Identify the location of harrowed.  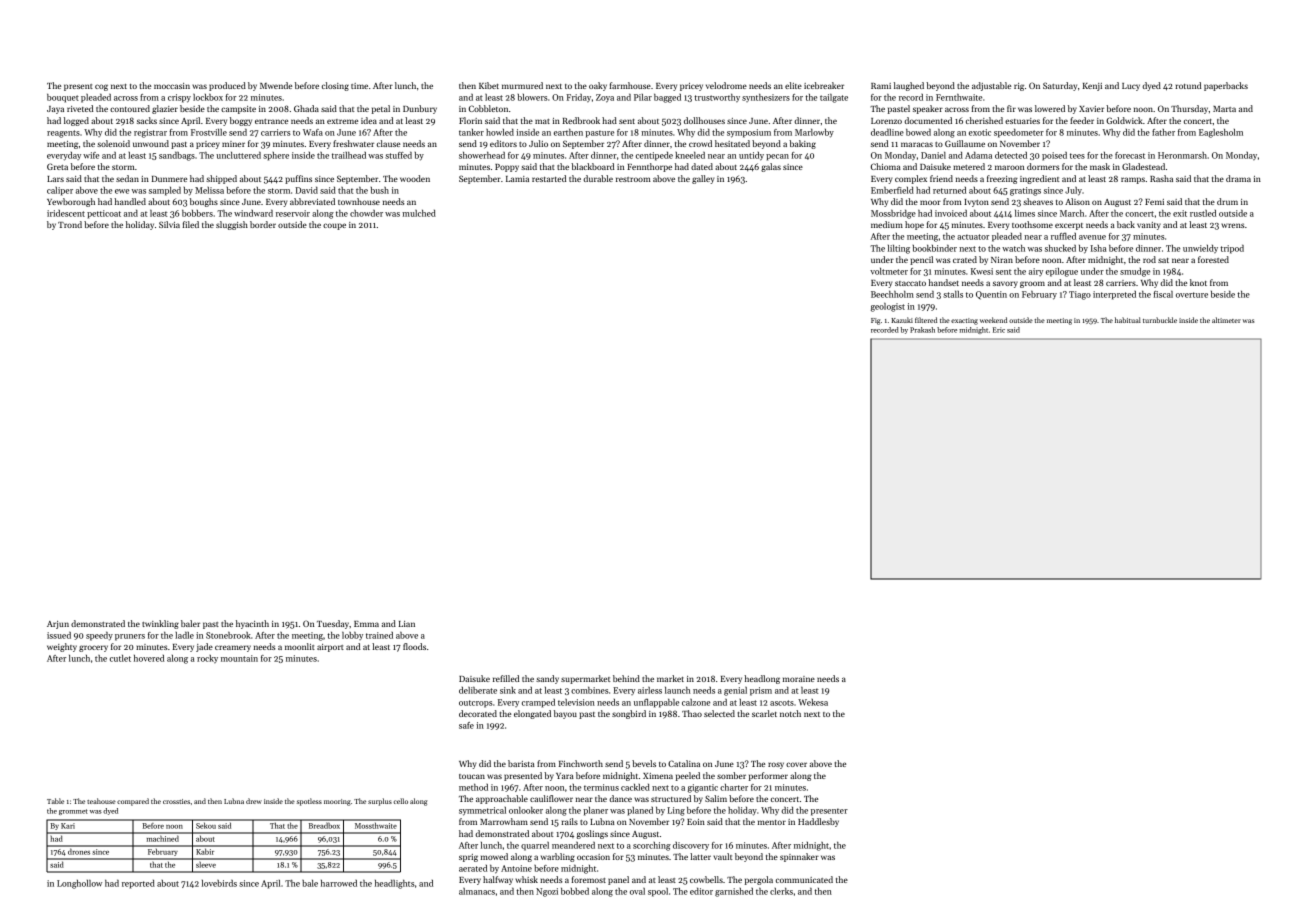
(339, 883).
